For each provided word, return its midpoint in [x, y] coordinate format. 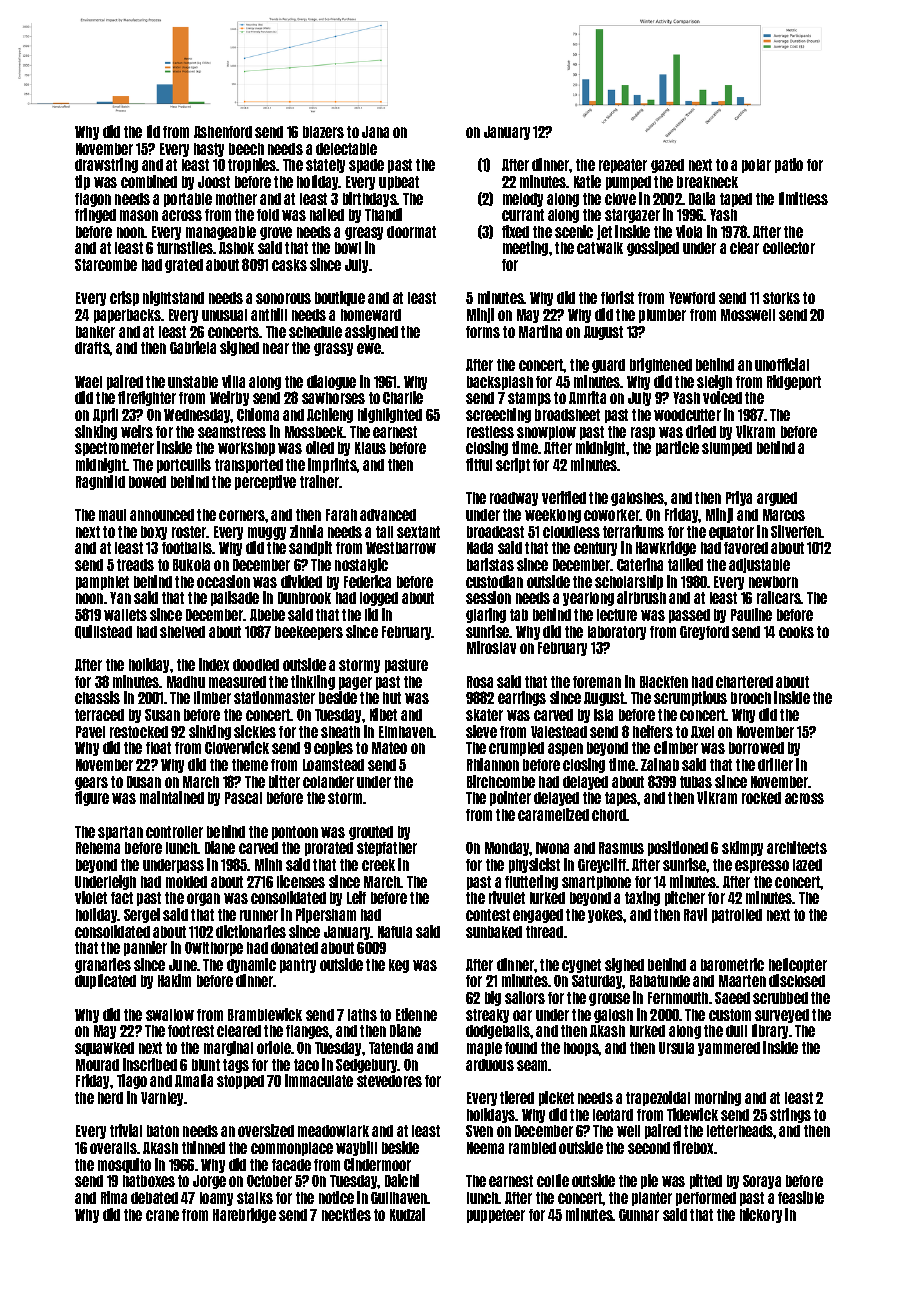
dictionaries [251, 931]
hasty [209, 150]
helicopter [798, 965]
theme [250, 765]
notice [336, 1197]
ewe [369, 348]
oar [522, 1015]
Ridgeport [794, 382]
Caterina [640, 564]
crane [162, 1215]
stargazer [632, 216]
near [276, 348]
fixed [515, 231]
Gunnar [639, 1215]
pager [355, 683]
